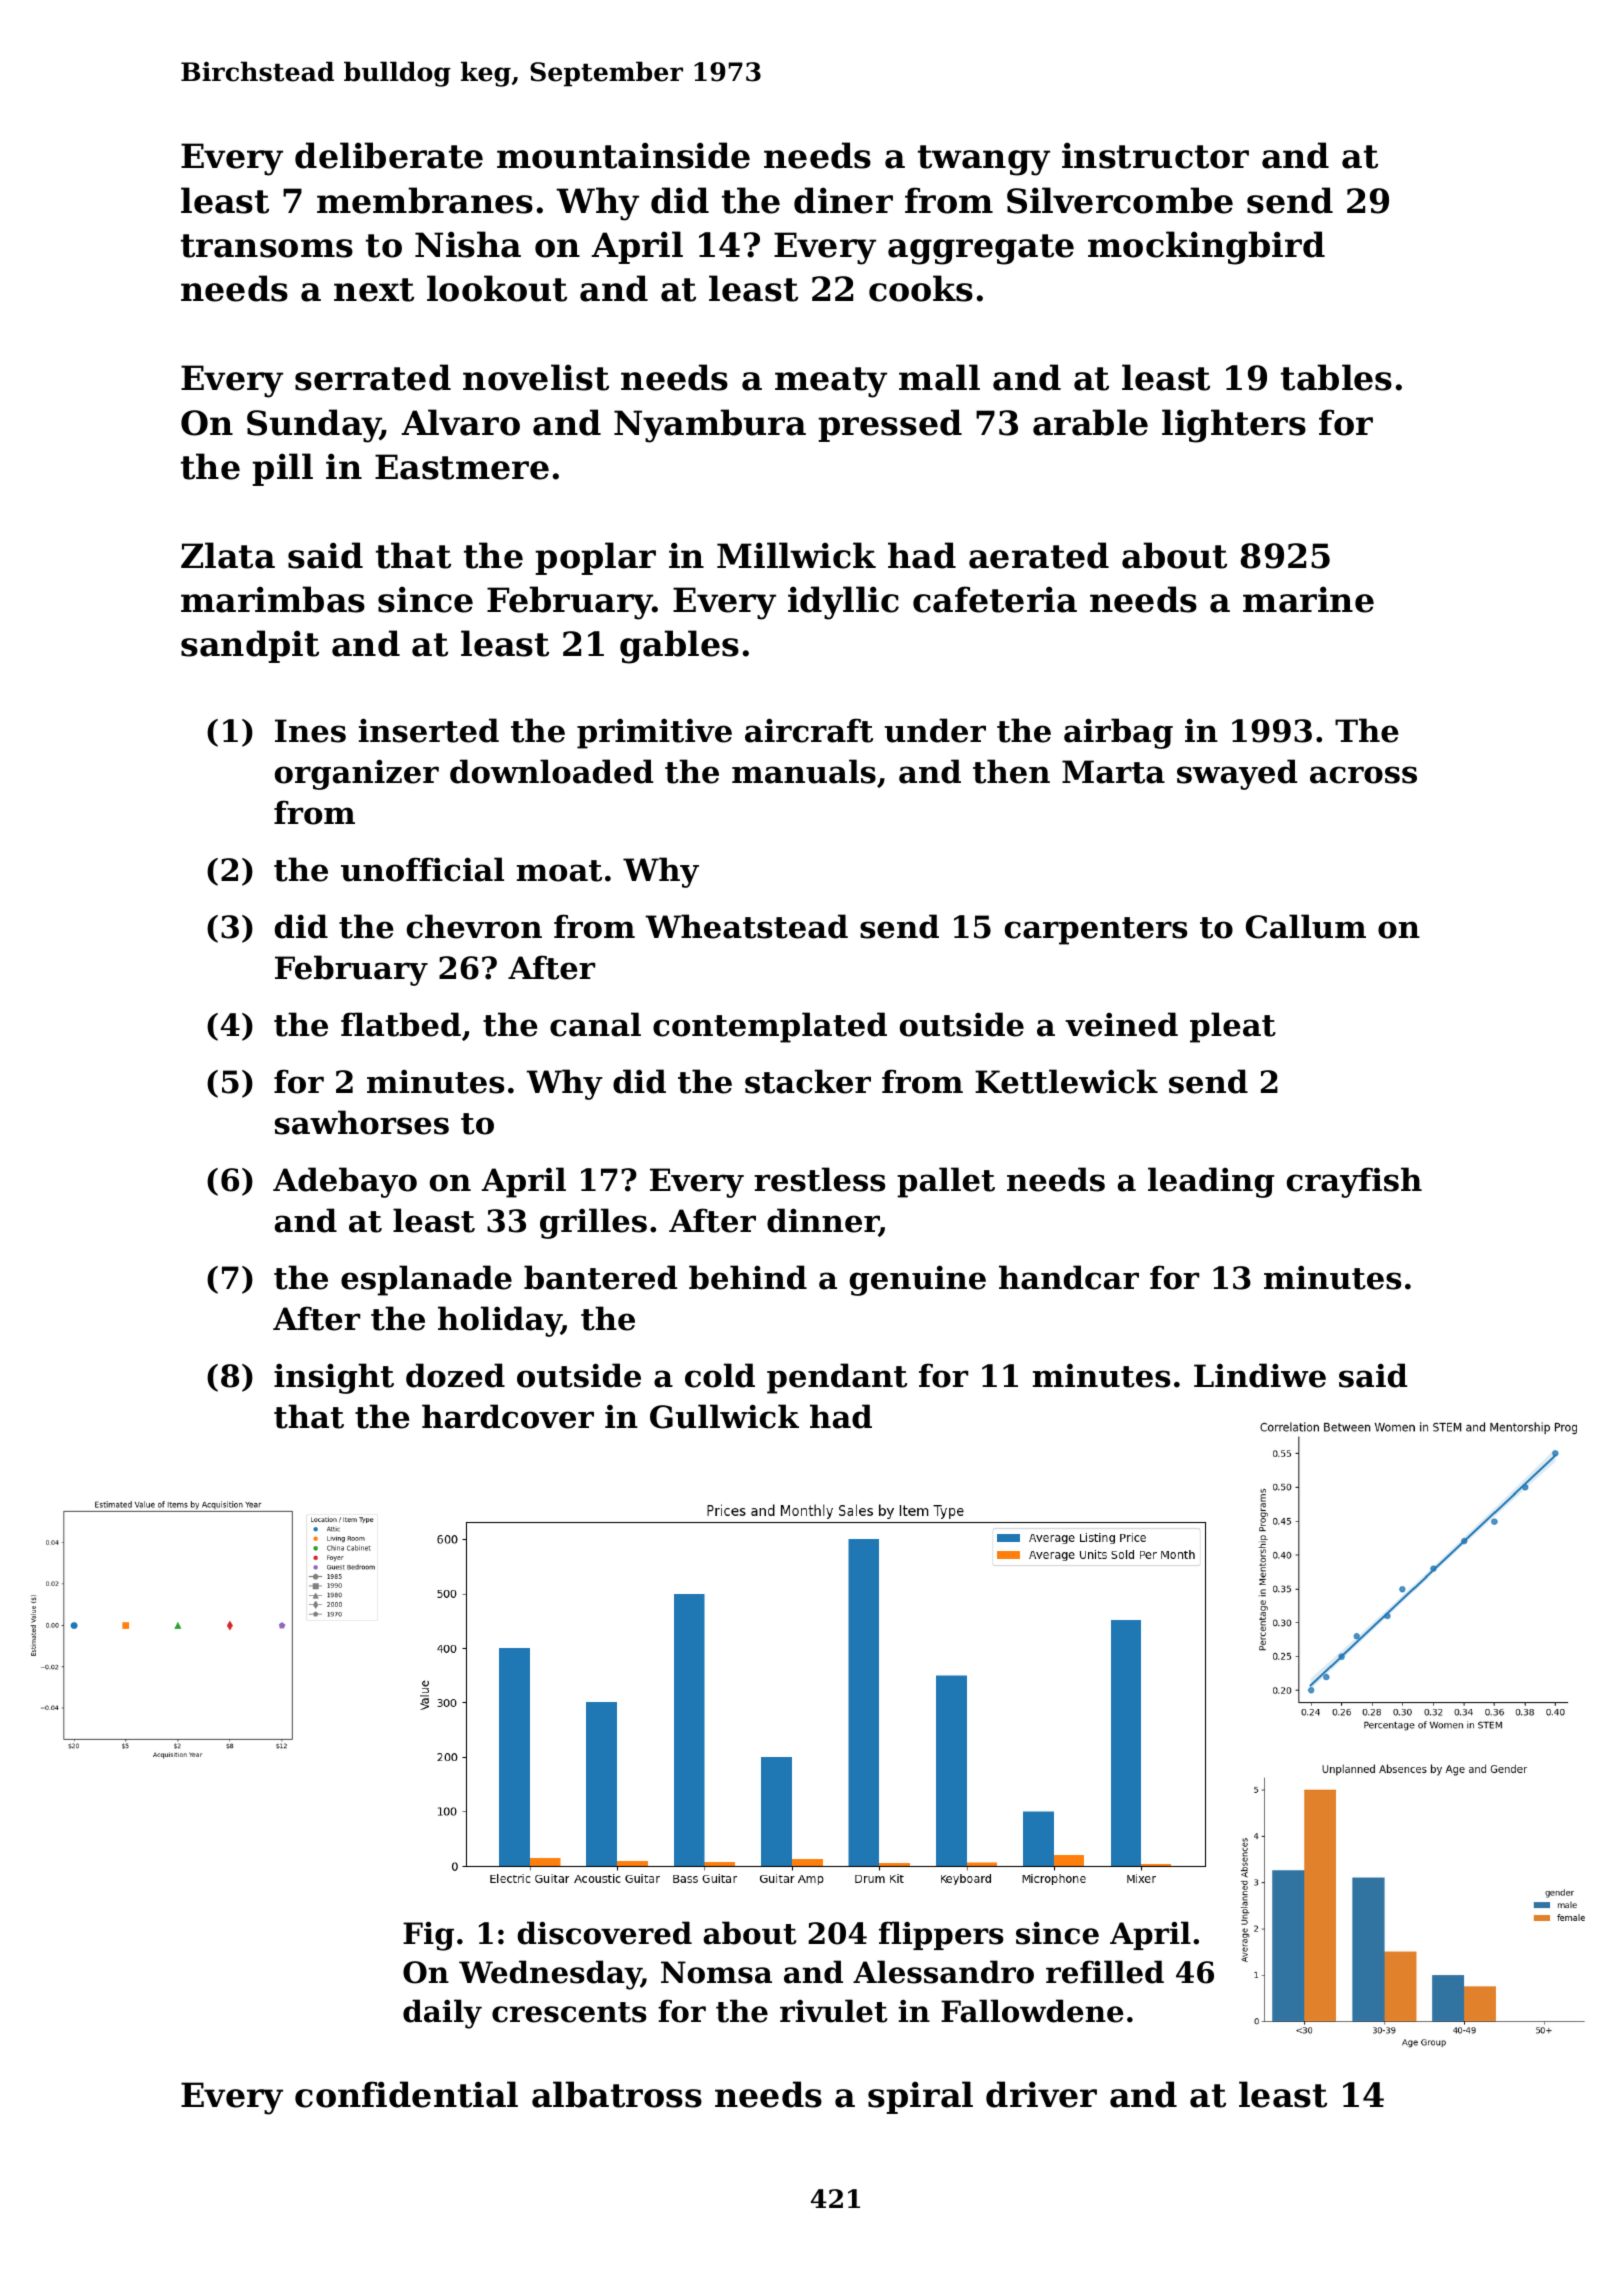  Describe the element at coordinates (1096, 931) in the image. I see `carpenters` at that location.
